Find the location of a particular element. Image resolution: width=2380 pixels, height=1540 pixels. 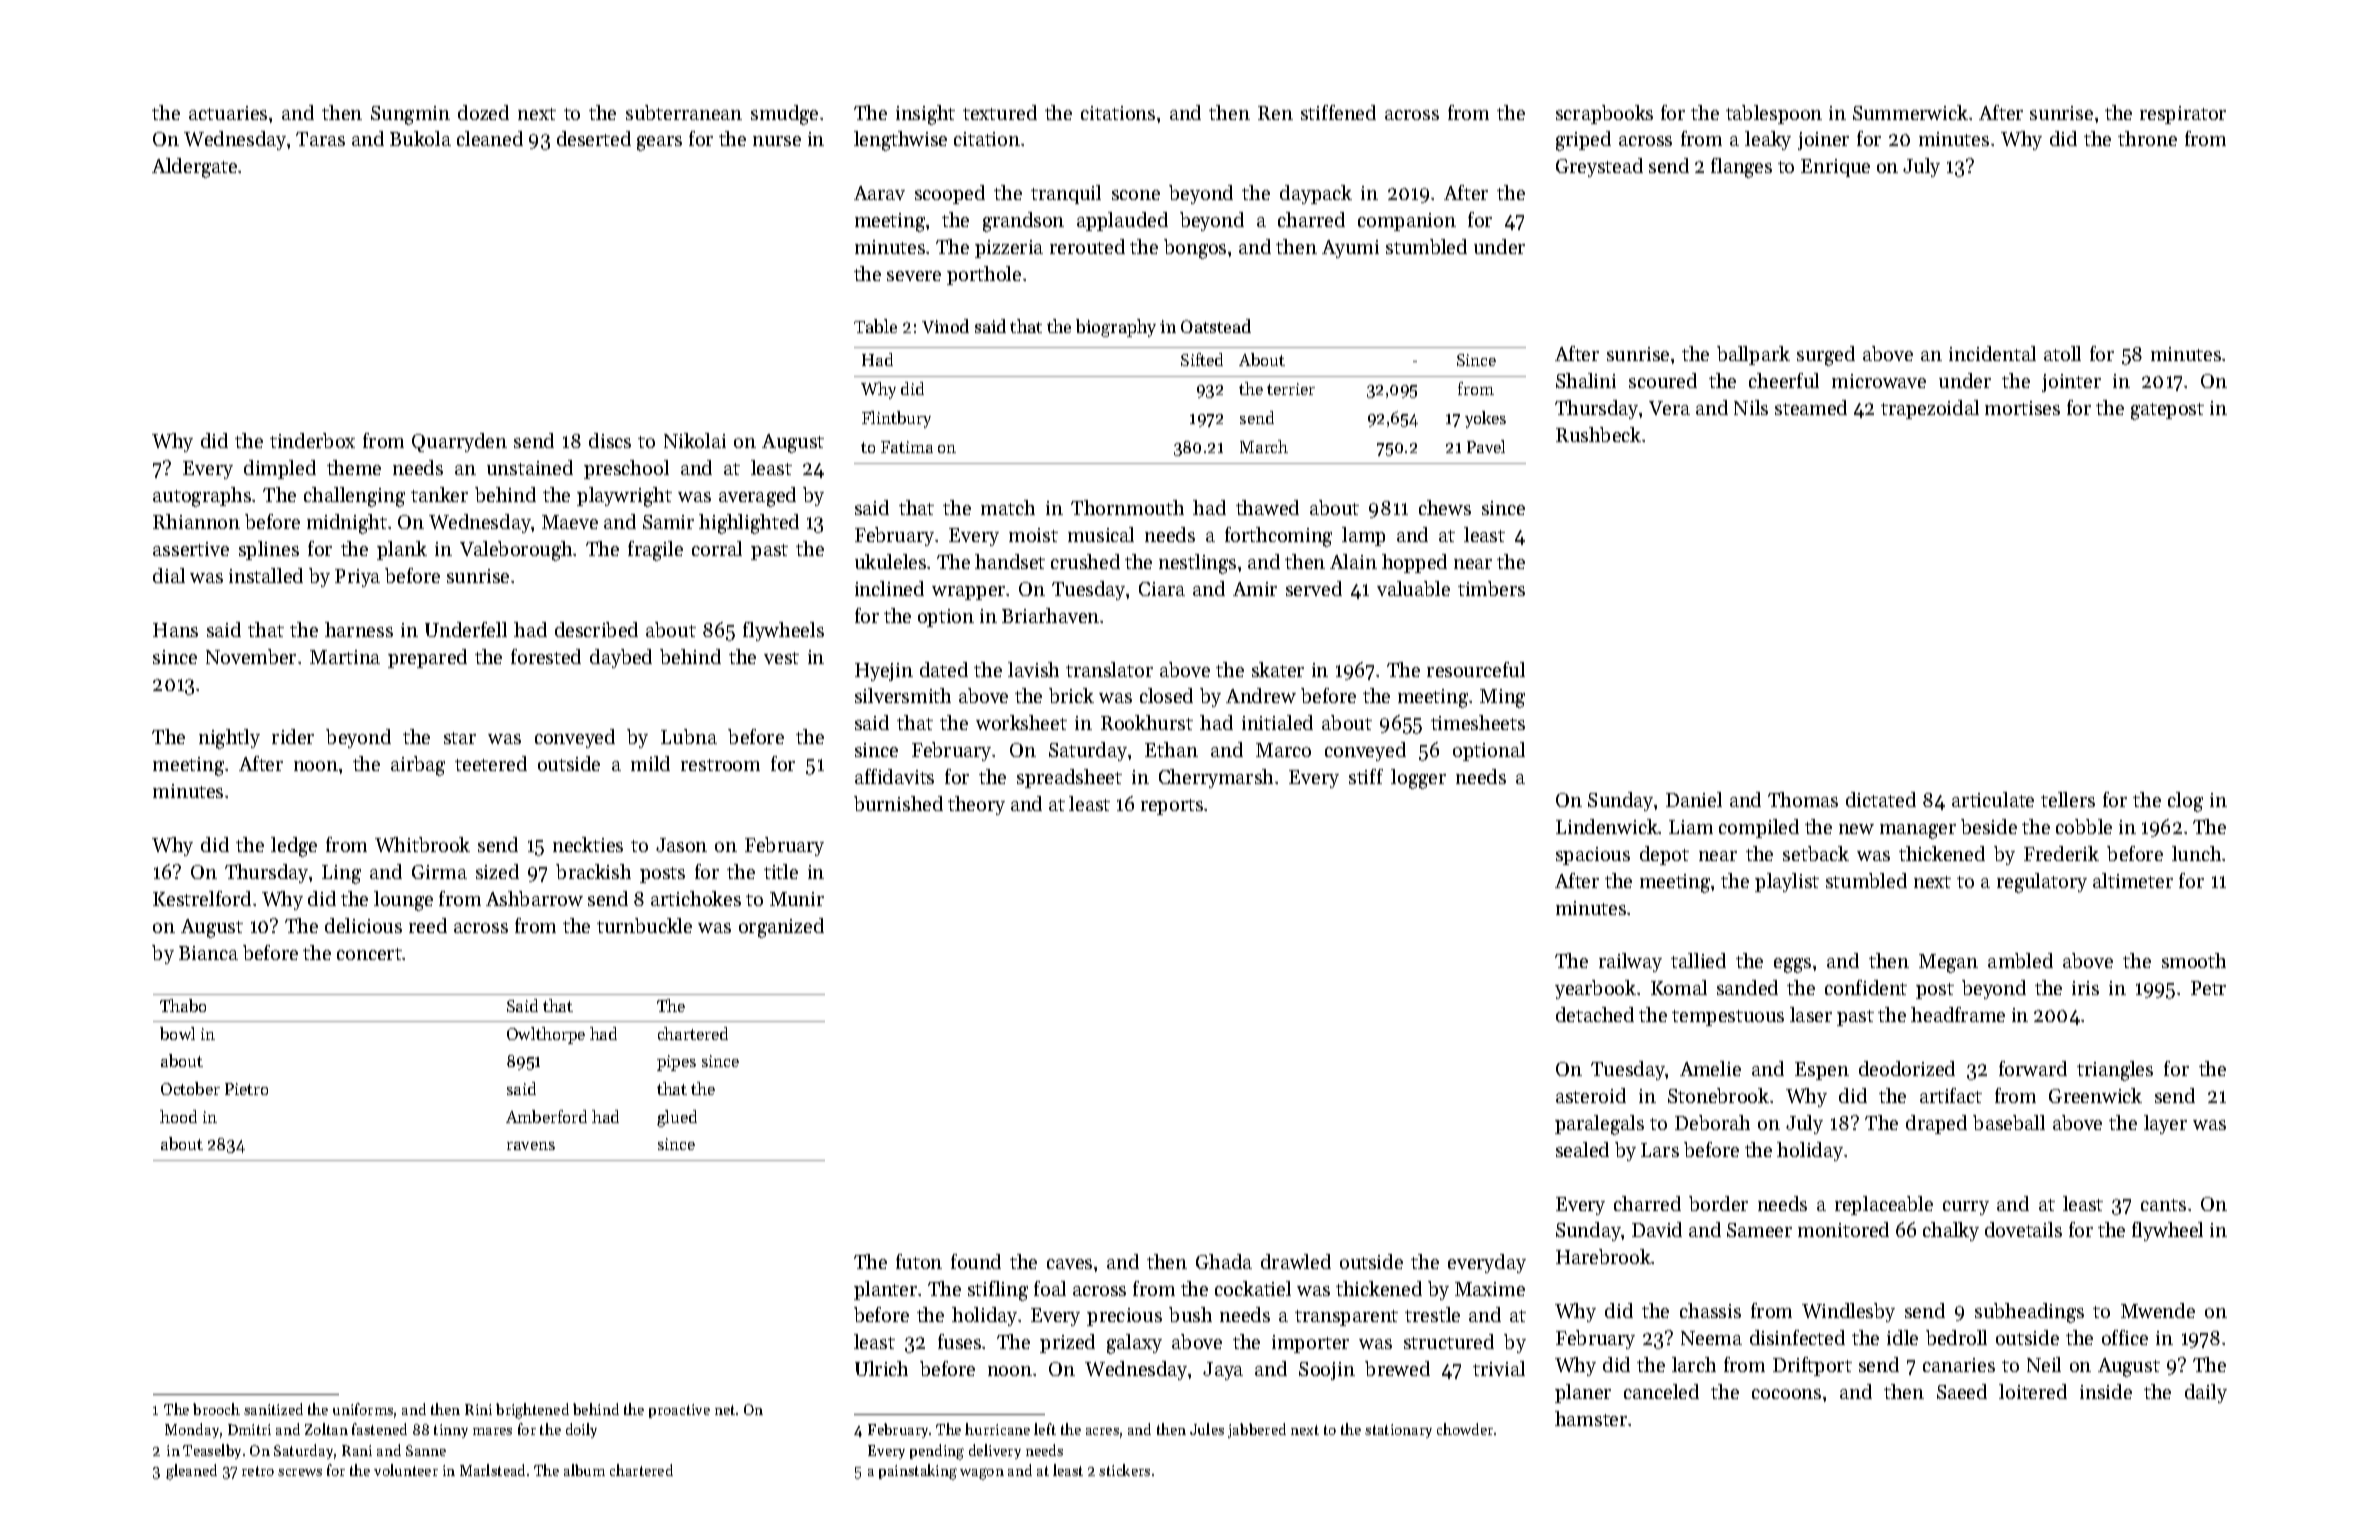

respirator is located at coordinates (2183, 115).
